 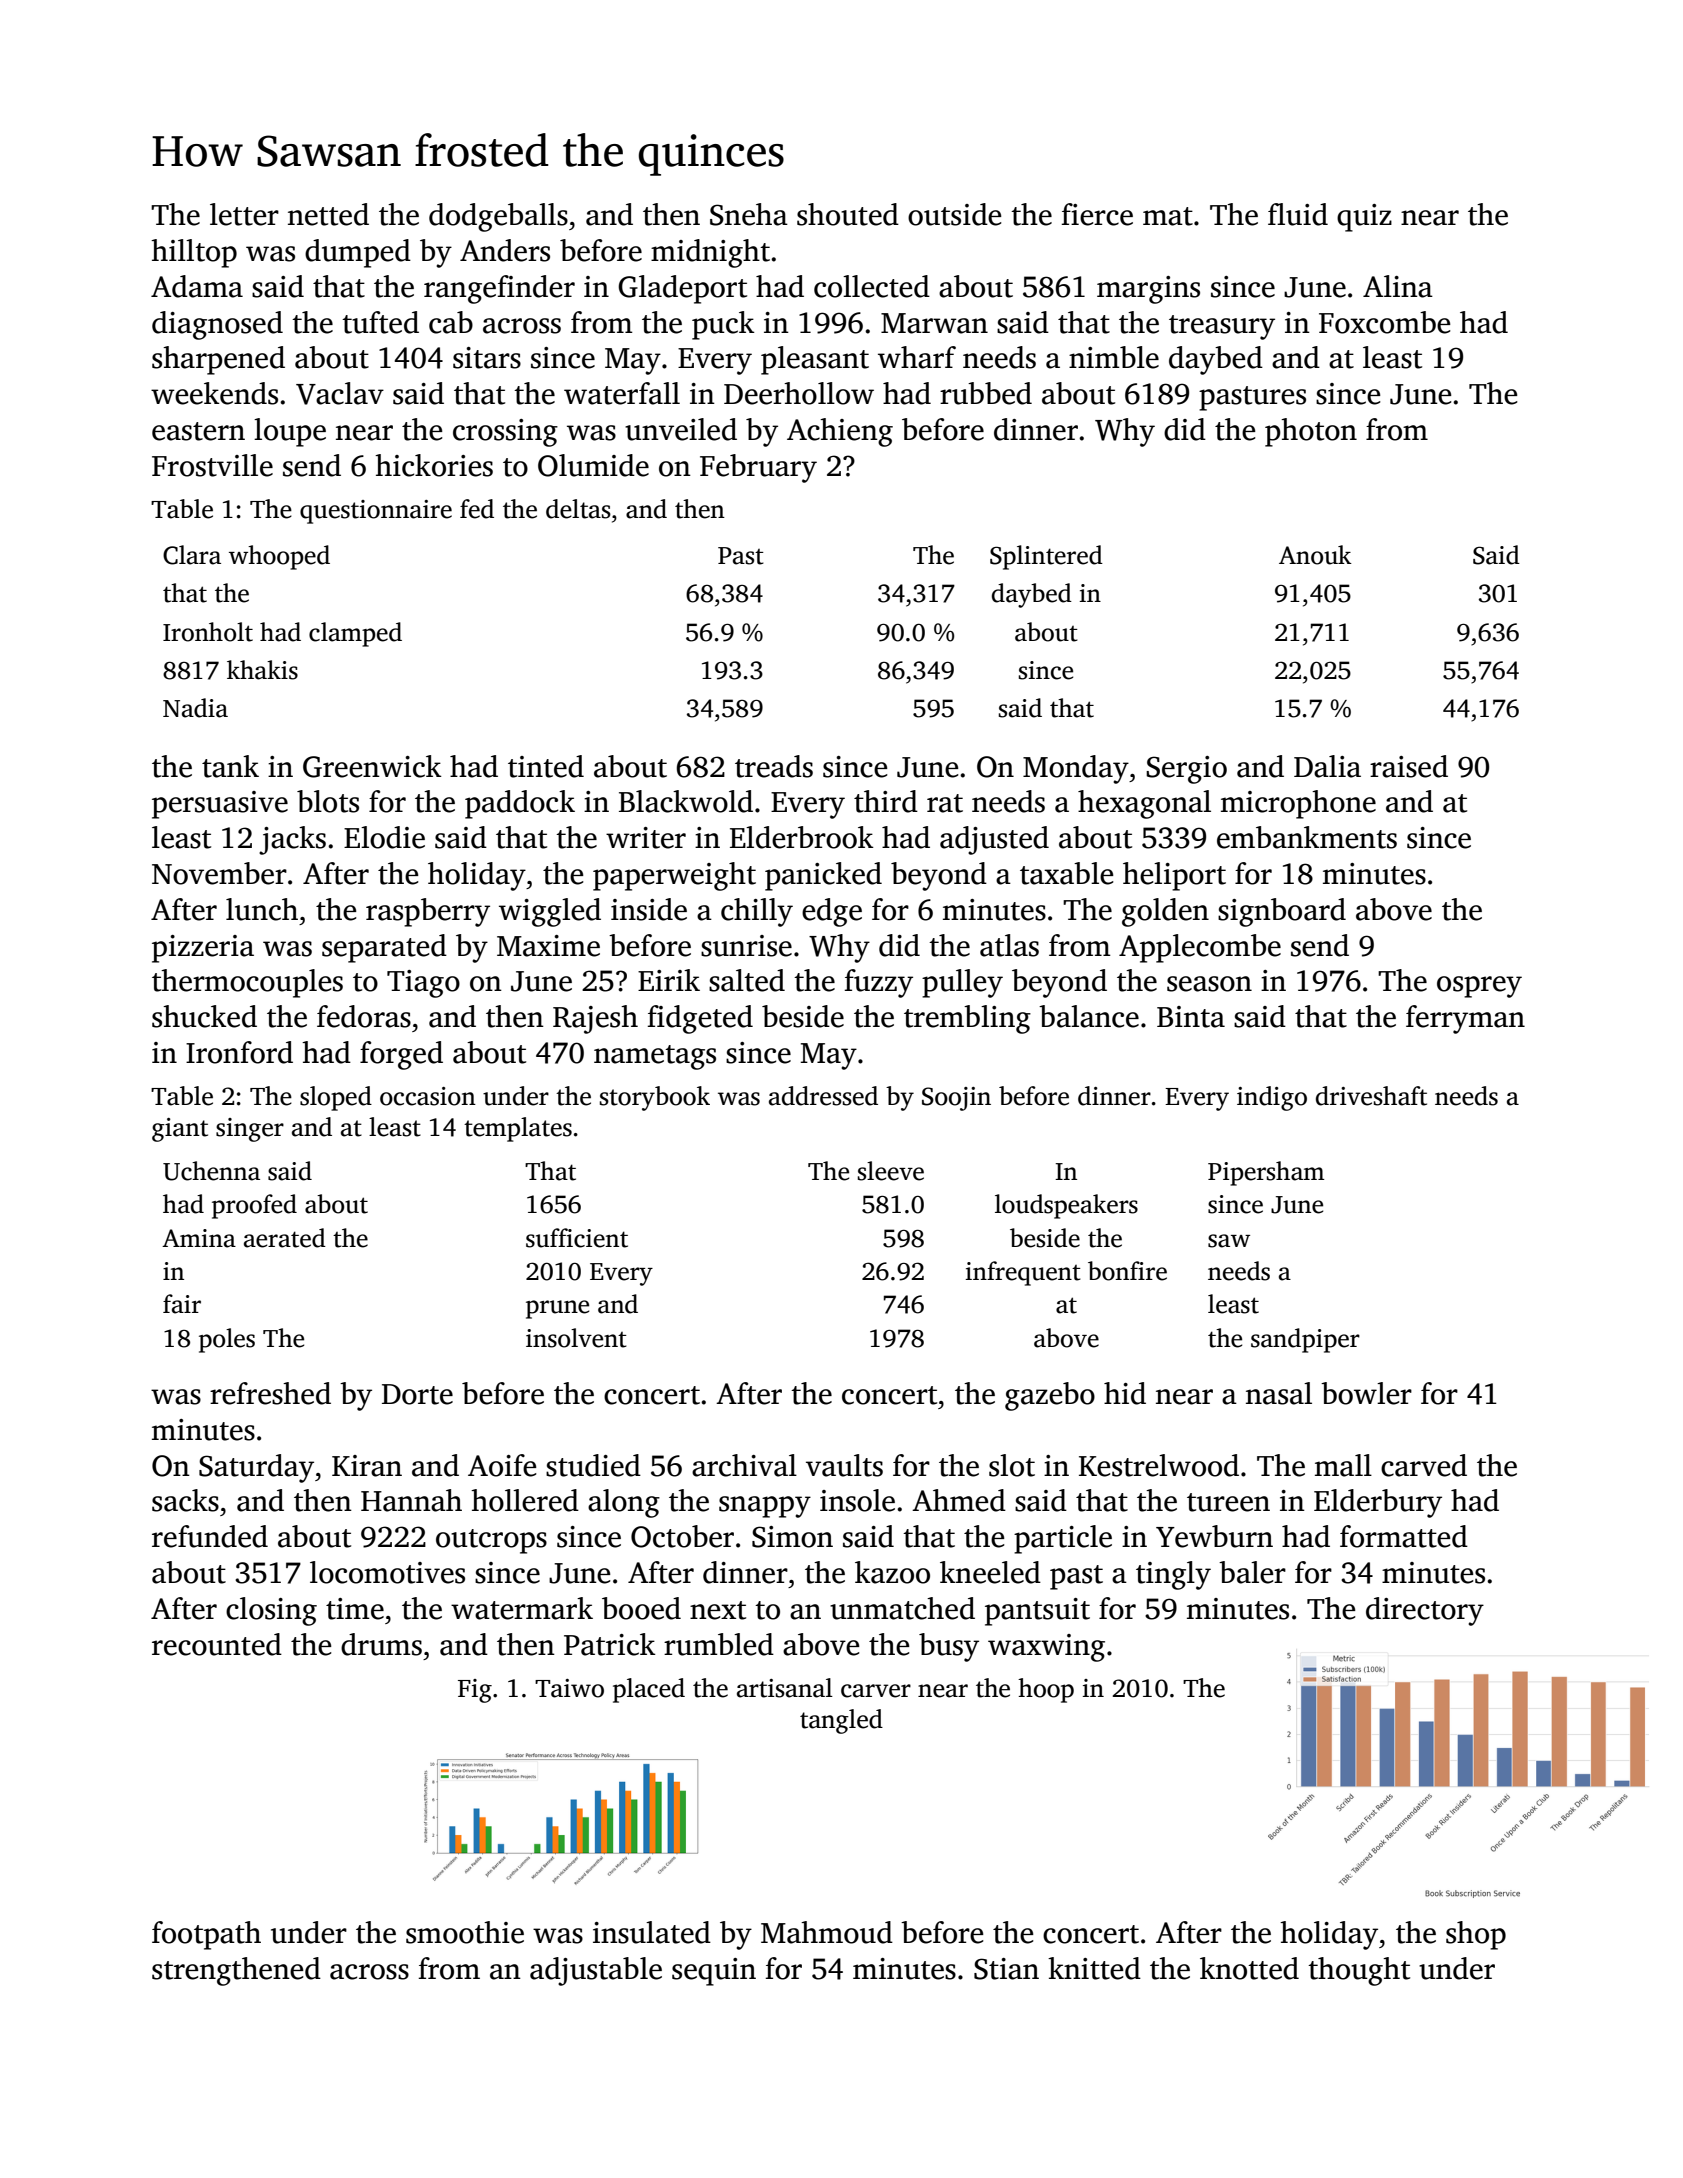 I want to click on unveiled, so click(x=681, y=429).
